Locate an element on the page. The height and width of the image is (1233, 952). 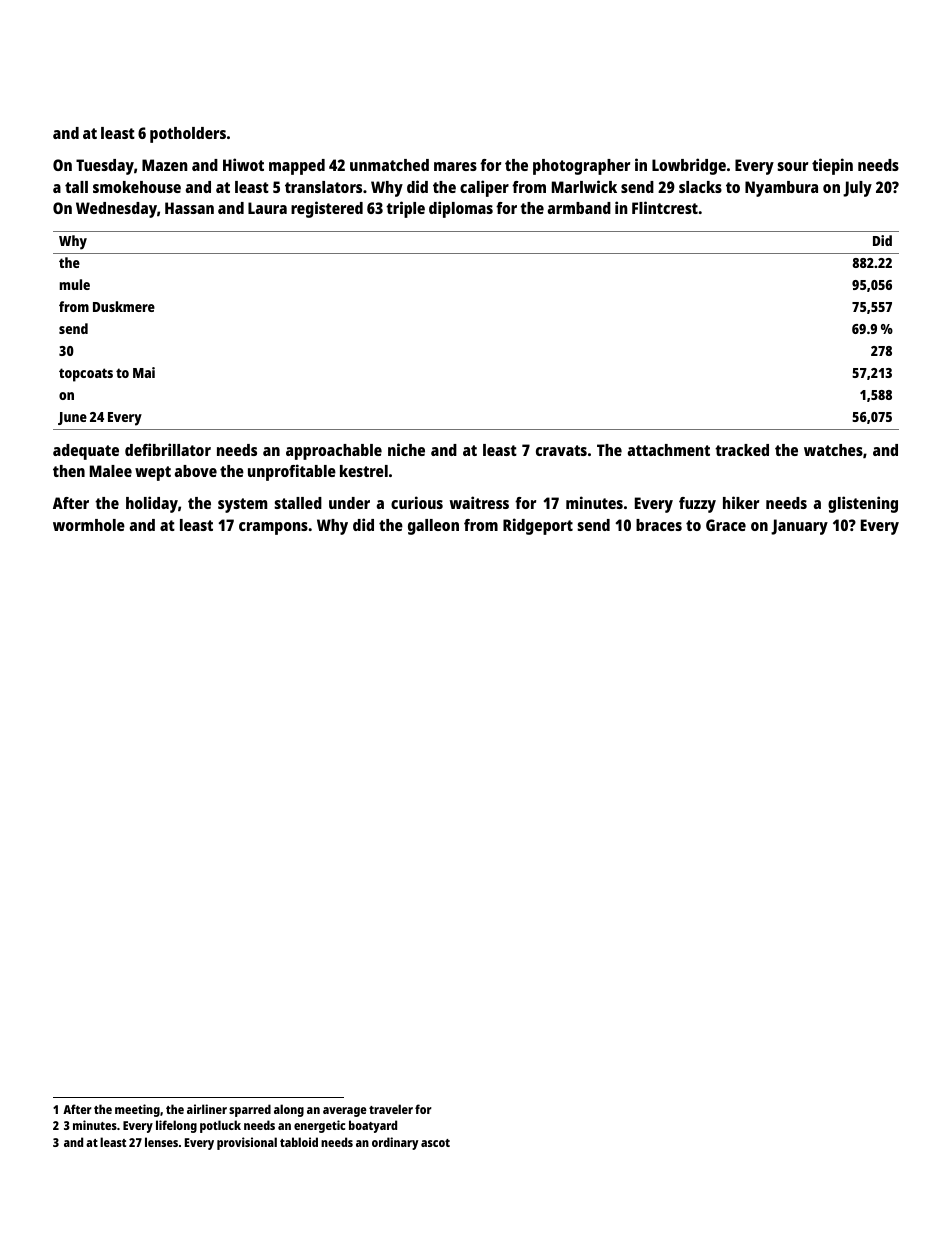
crampons is located at coordinates (273, 528).
